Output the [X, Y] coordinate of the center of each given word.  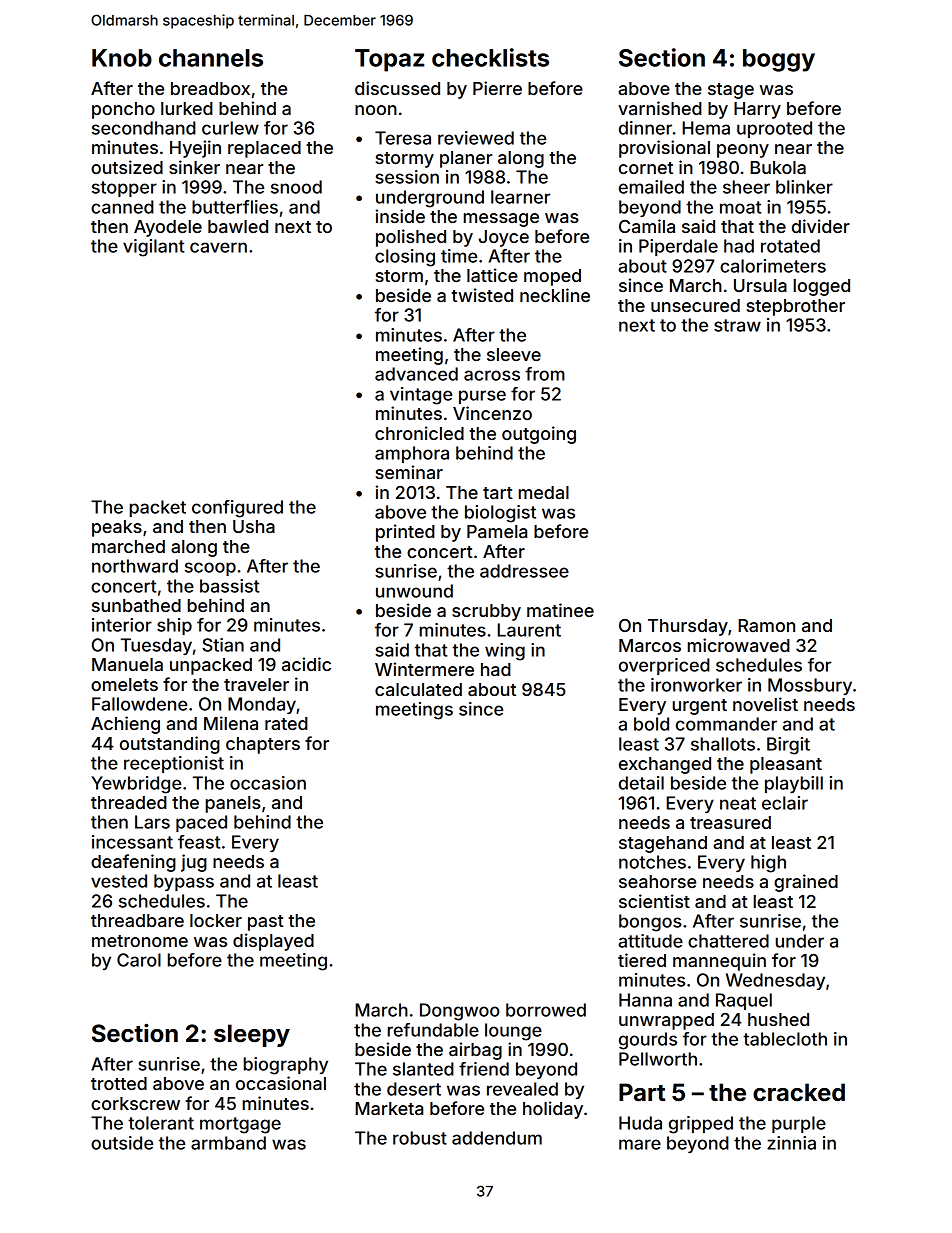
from [545, 374]
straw [737, 325]
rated [286, 723]
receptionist [174, 764]
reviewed [476, 138]
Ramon [767, 625]
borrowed [546, 1010]
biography [286, 1066]
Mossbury [810, 686]
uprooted [774, 129]
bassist [229, 586]
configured [237, 509]
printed [405, 533]
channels [211, 58]
